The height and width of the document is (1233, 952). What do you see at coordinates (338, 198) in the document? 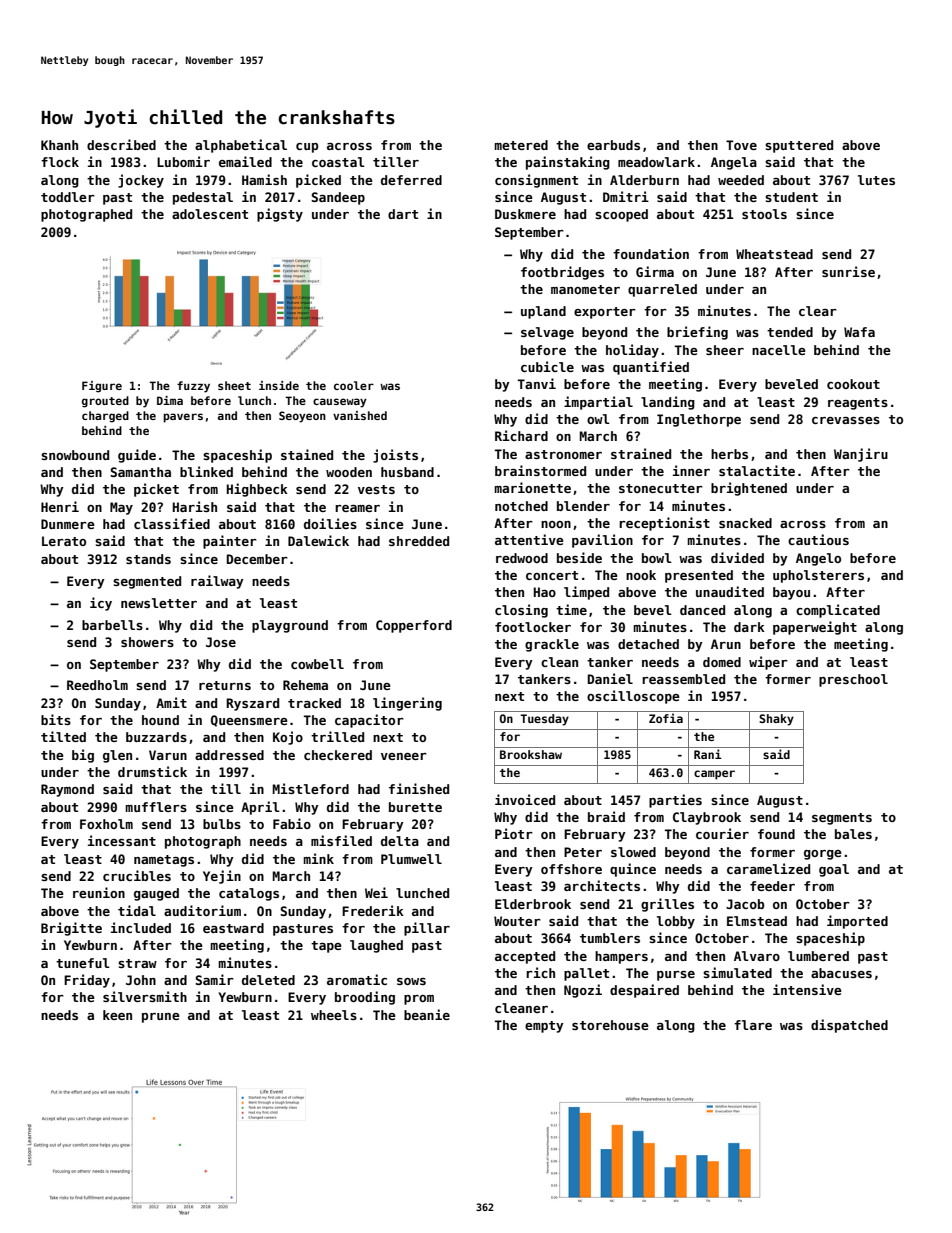
I see `Sandeep` at bounding box center [338, 198].
